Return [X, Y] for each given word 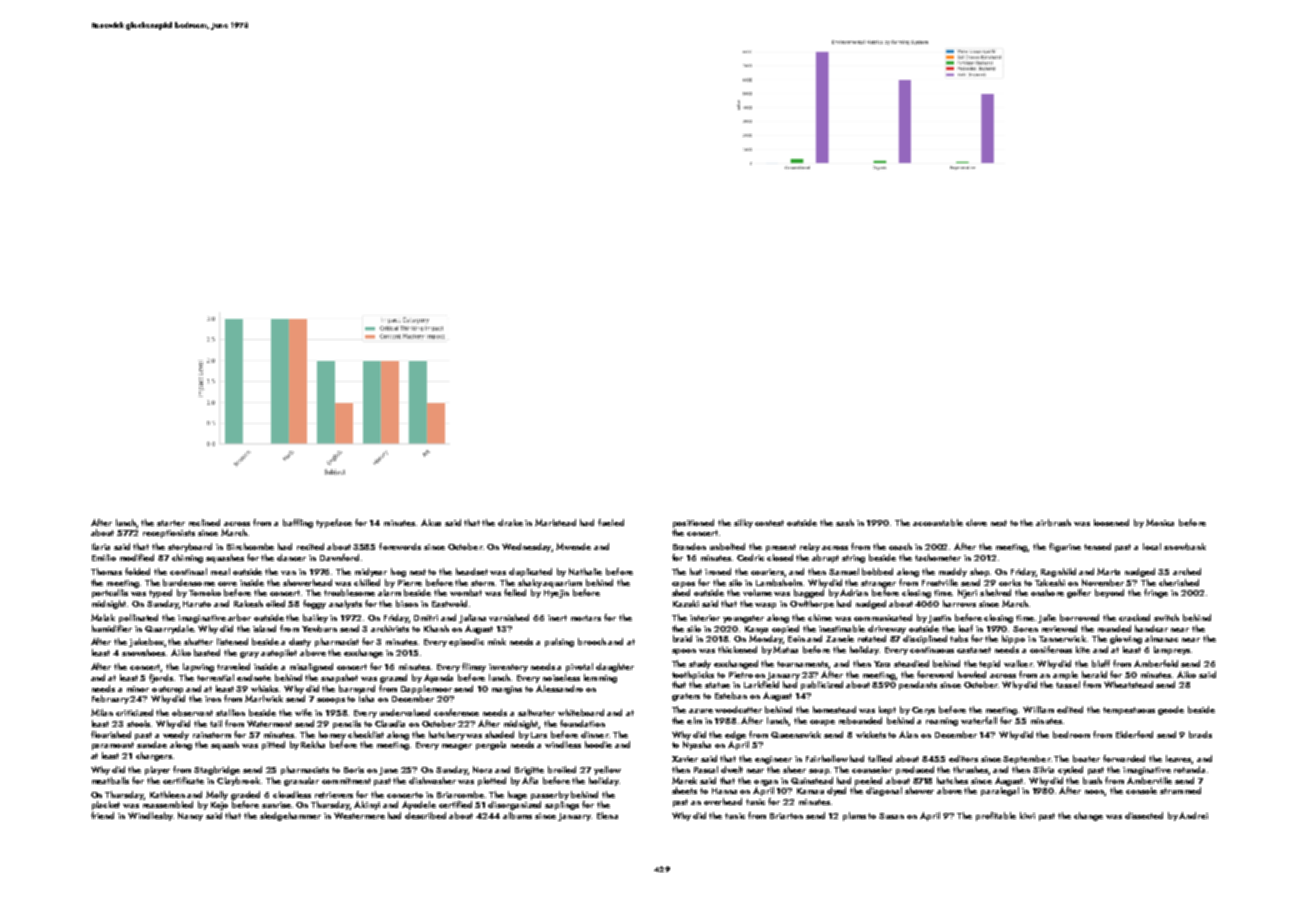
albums [517, 815]
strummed [1180, 790]
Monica [1160, 522]
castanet [974, 650]
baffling [298, 523]
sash [845, 522]
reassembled [168, 804]
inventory [508, 668]
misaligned [311, 667]
